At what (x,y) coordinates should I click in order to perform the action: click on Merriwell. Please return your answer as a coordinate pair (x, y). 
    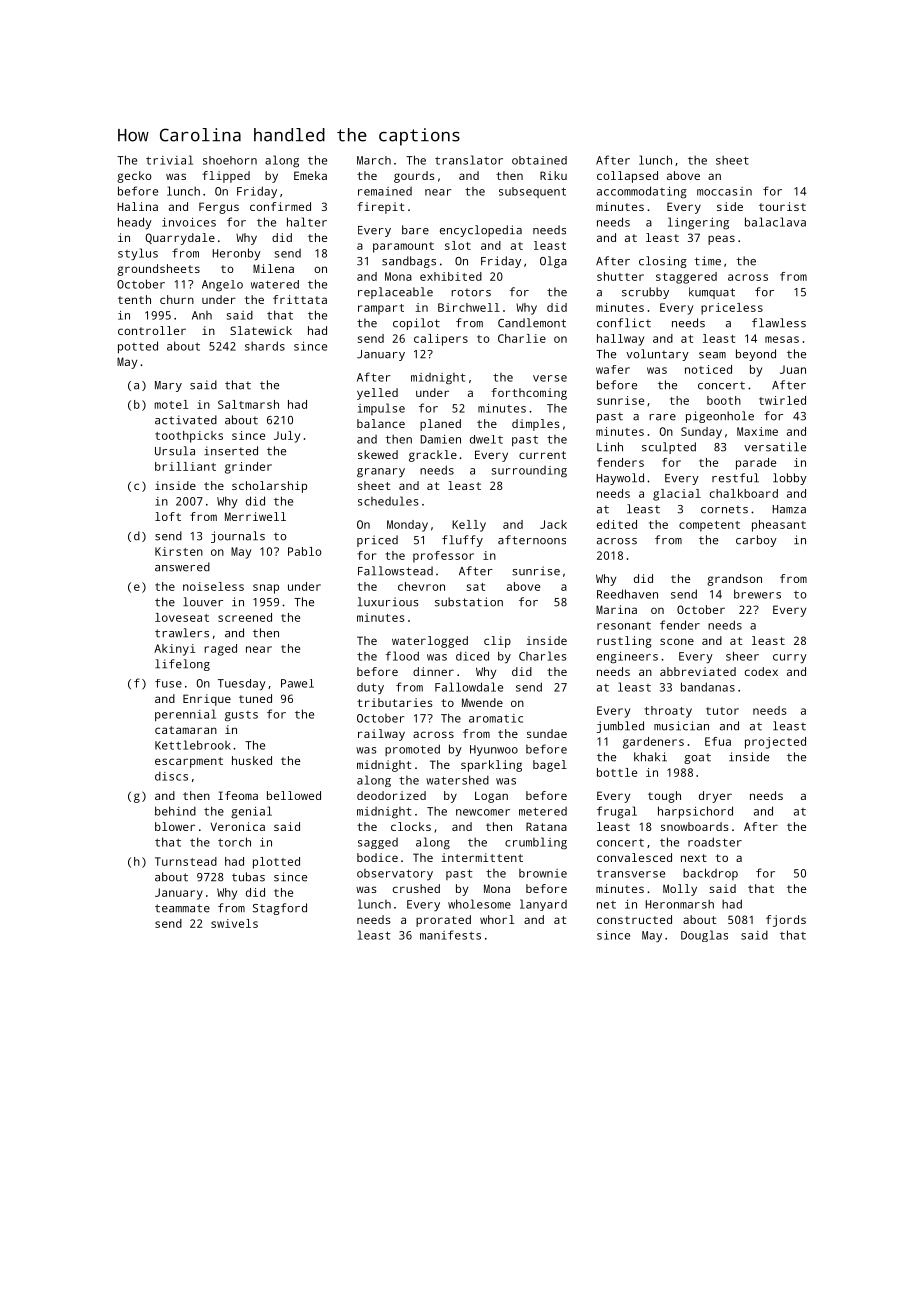
    Looking at the image, I should click on (255, 516).
